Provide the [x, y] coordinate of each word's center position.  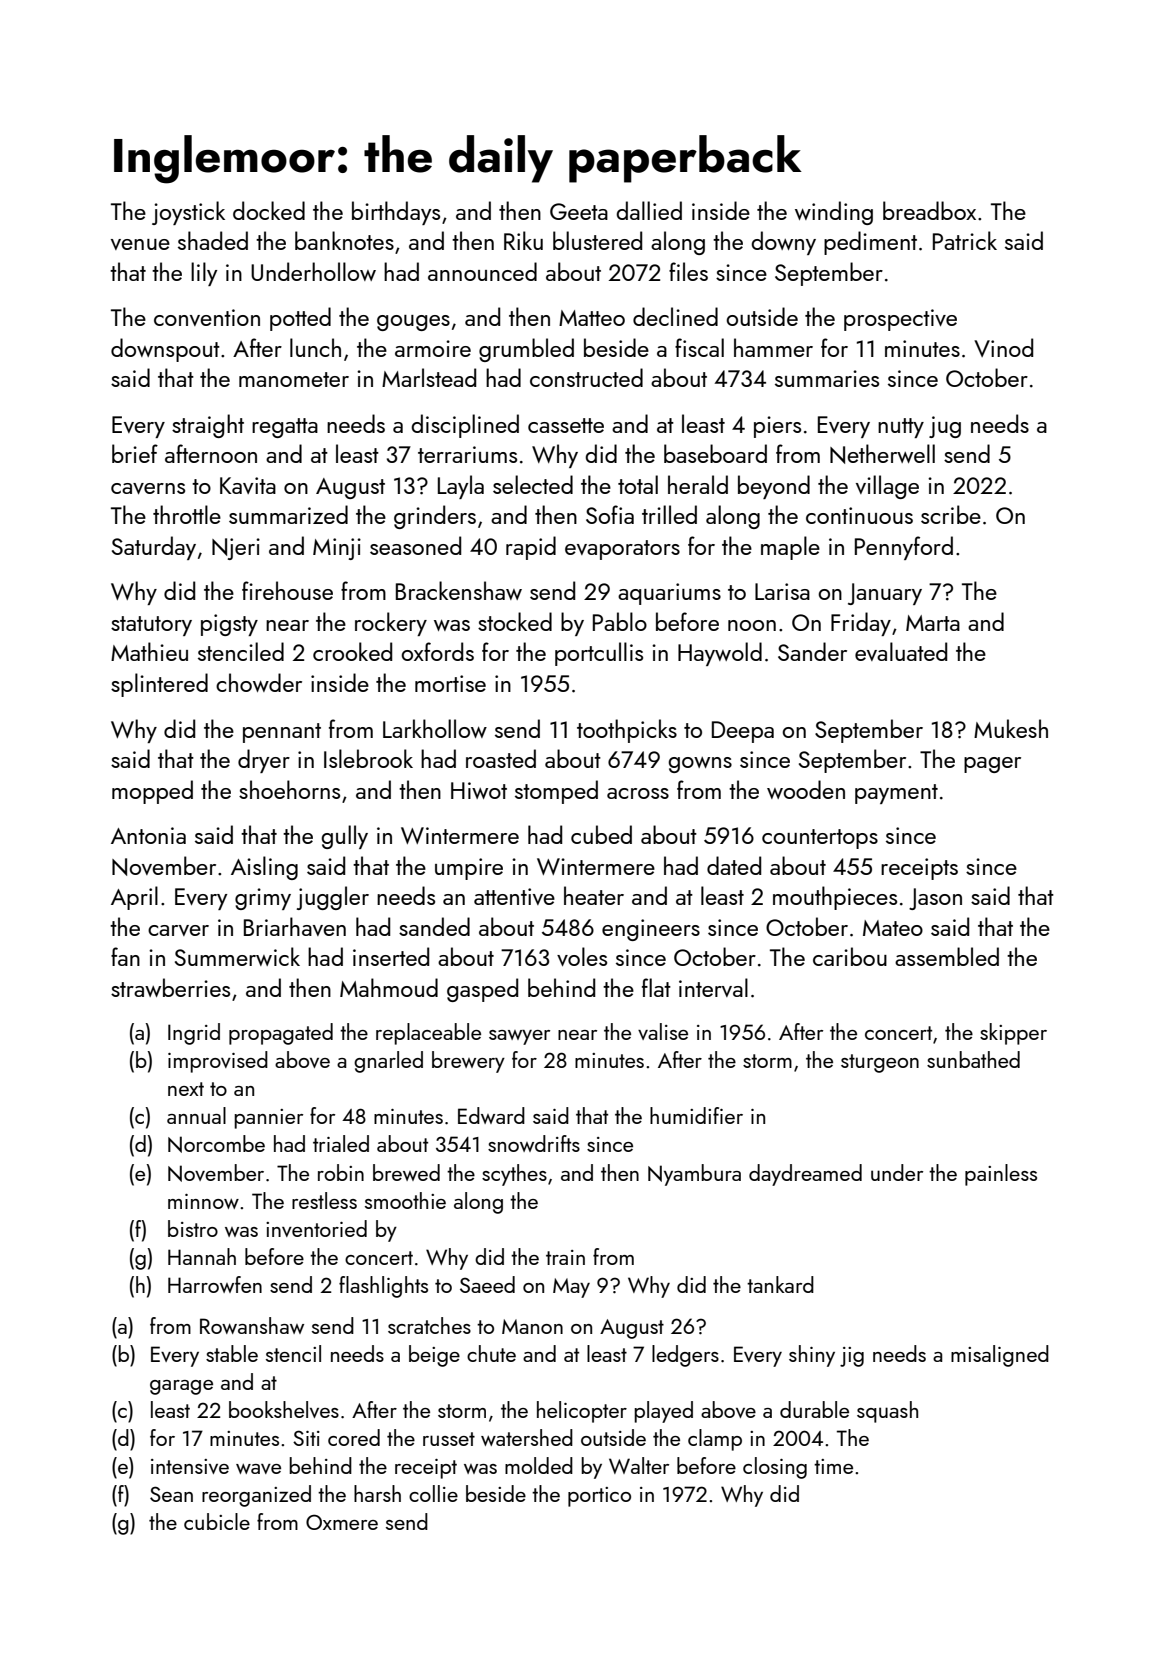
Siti [306, 1438]
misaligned [1000, 1356]
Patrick [965, 240]
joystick [188, 213]
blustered [597, 240]
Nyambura [694, 1175]
